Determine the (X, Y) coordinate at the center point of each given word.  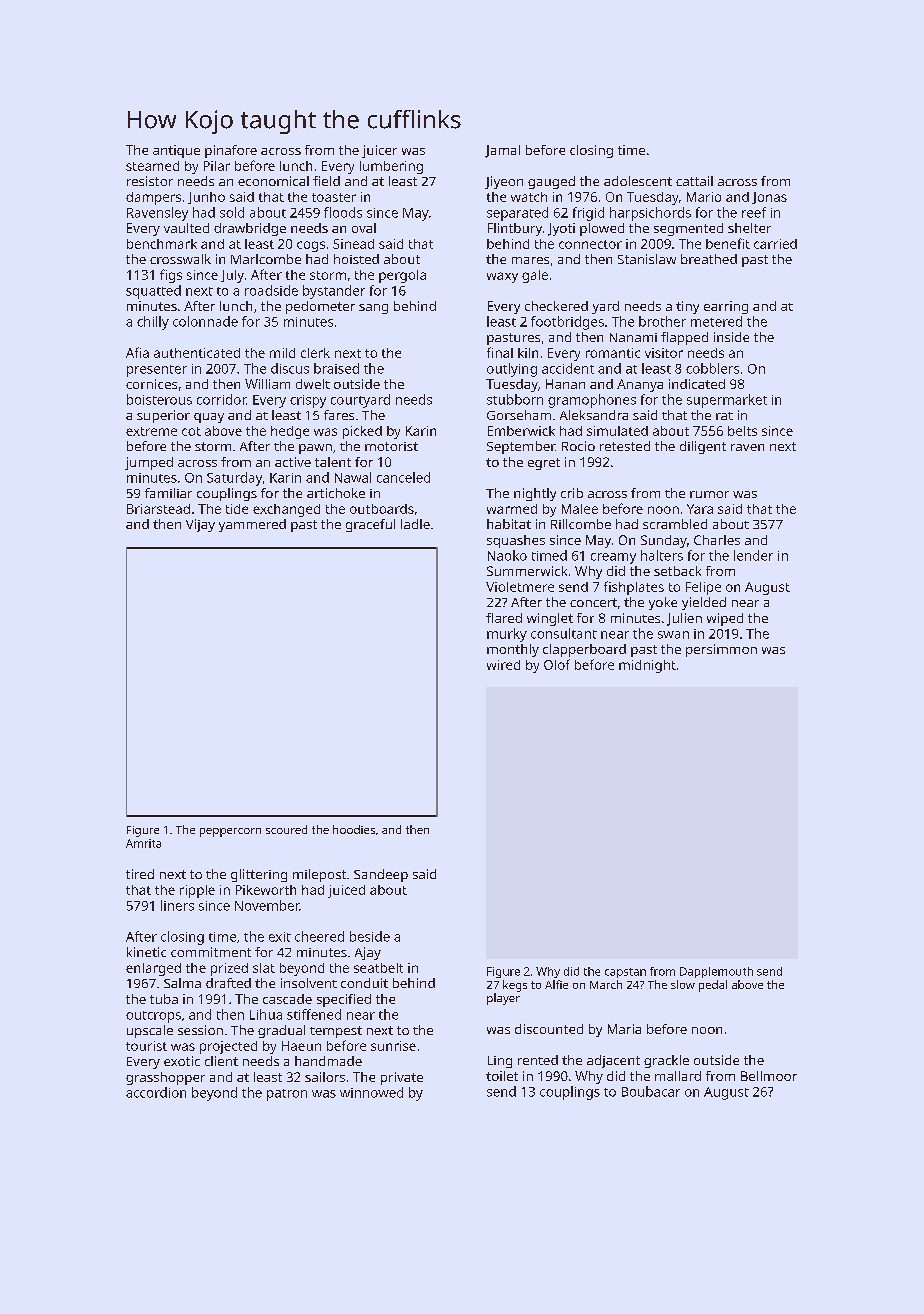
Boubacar (651, 1091)
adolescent (638, 181)
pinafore (231, 151)
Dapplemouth (716, 972)
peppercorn (230, 832)
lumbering (391, 167)
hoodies (354, 829)
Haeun (301, 1046)
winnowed (371, 1092)
